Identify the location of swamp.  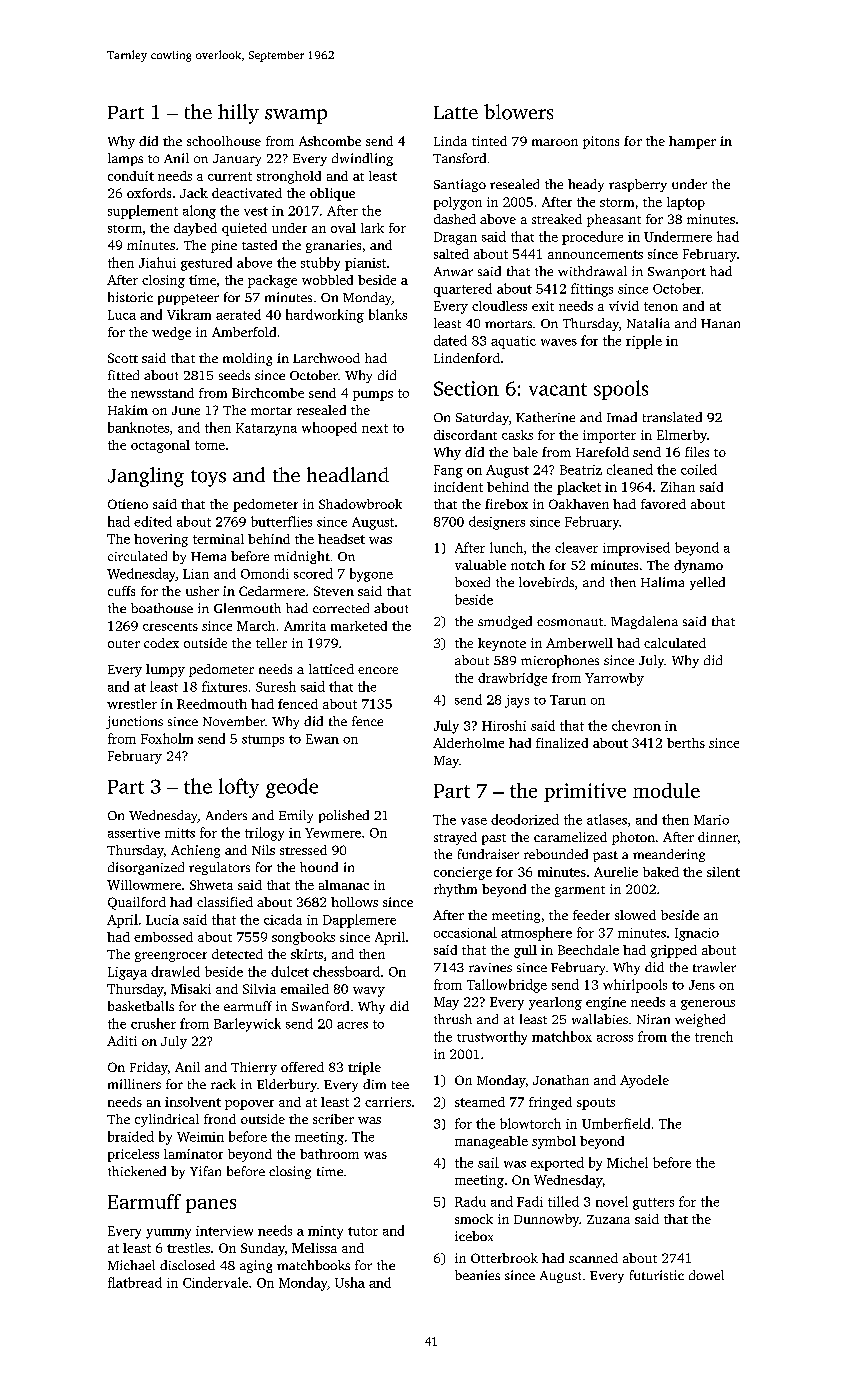
(296, 116).
